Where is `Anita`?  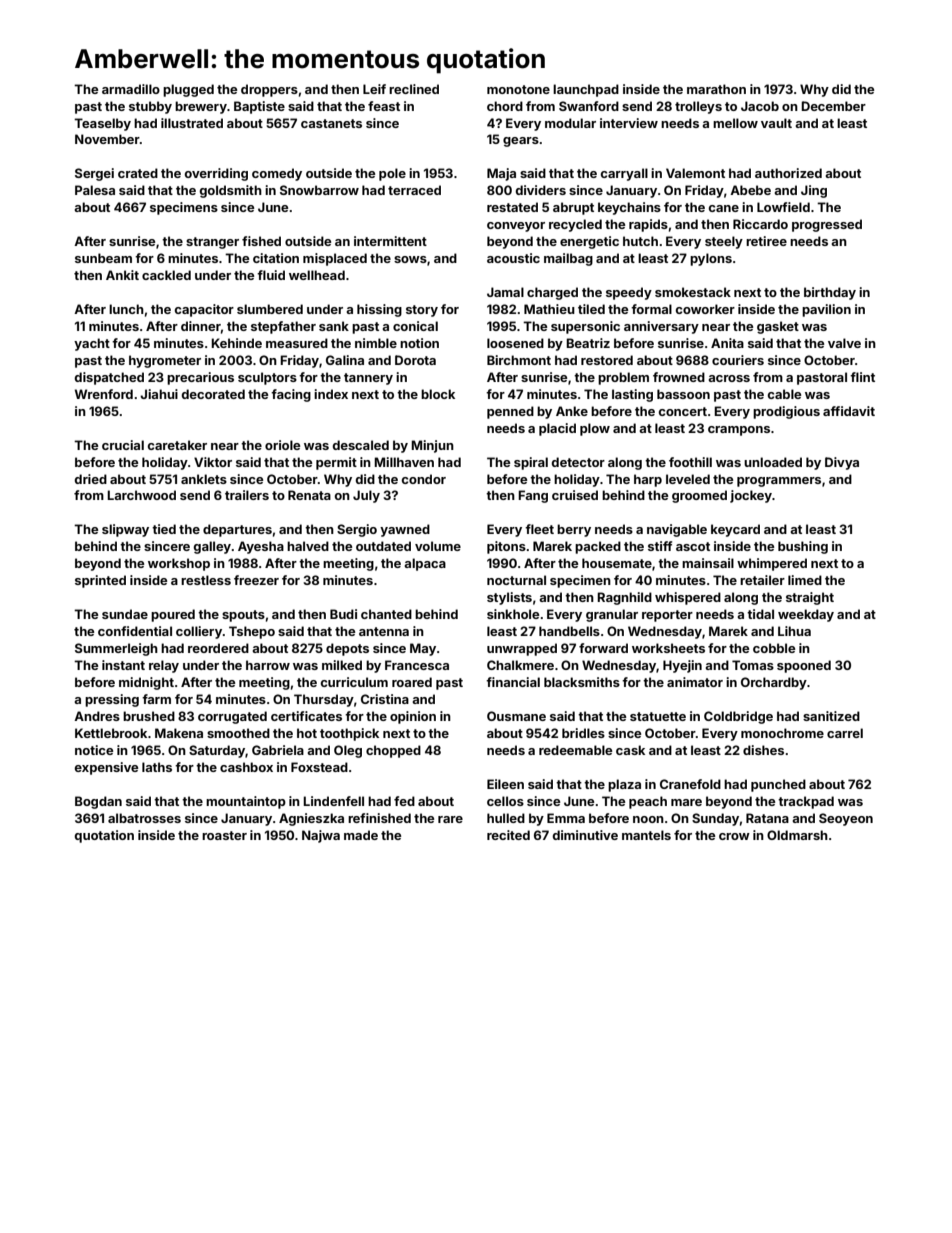
Anita is located at coordinates (727, 343).
